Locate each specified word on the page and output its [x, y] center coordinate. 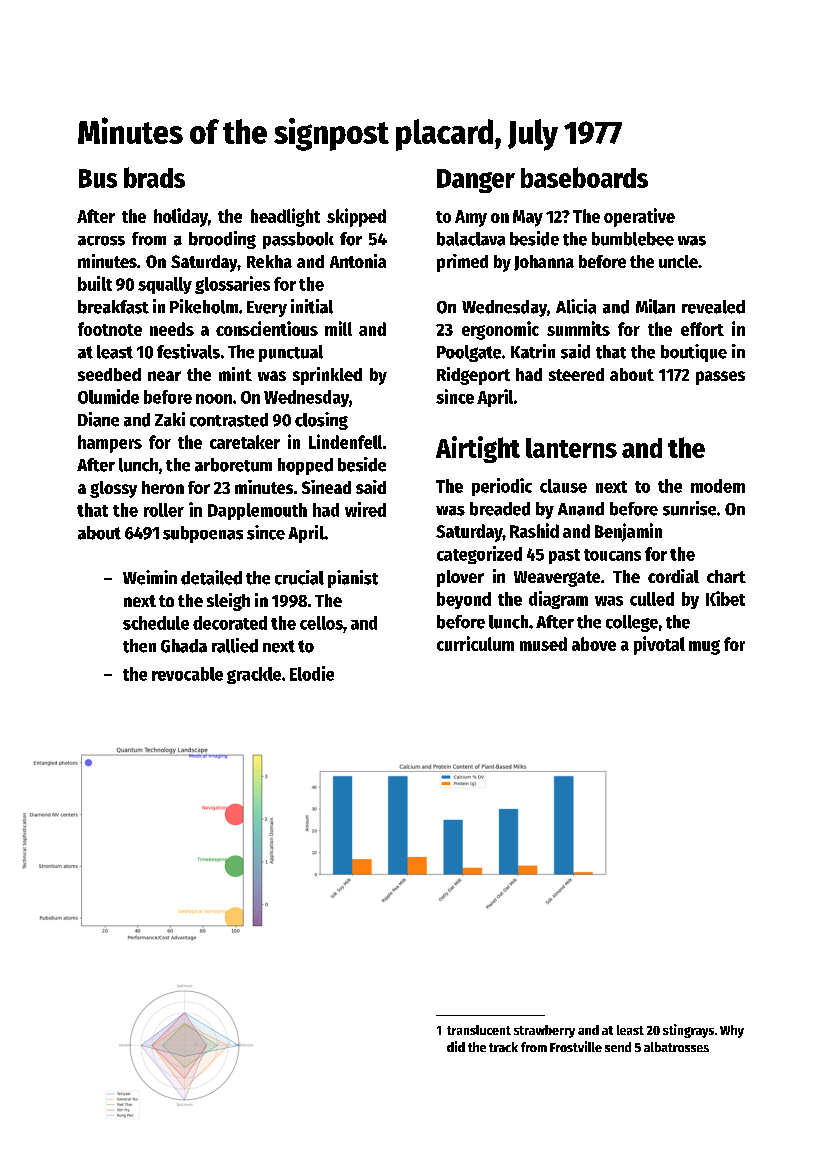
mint [235, 374]
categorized [479, 555]
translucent [479, 1030]
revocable [187, 674]
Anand [581, 509]
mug [704, 647]
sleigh [228, 602]
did [456, 1046]
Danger [476, 181]
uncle [678, 261]
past [564, 556]
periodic [502, 487]
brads [154, 177]
